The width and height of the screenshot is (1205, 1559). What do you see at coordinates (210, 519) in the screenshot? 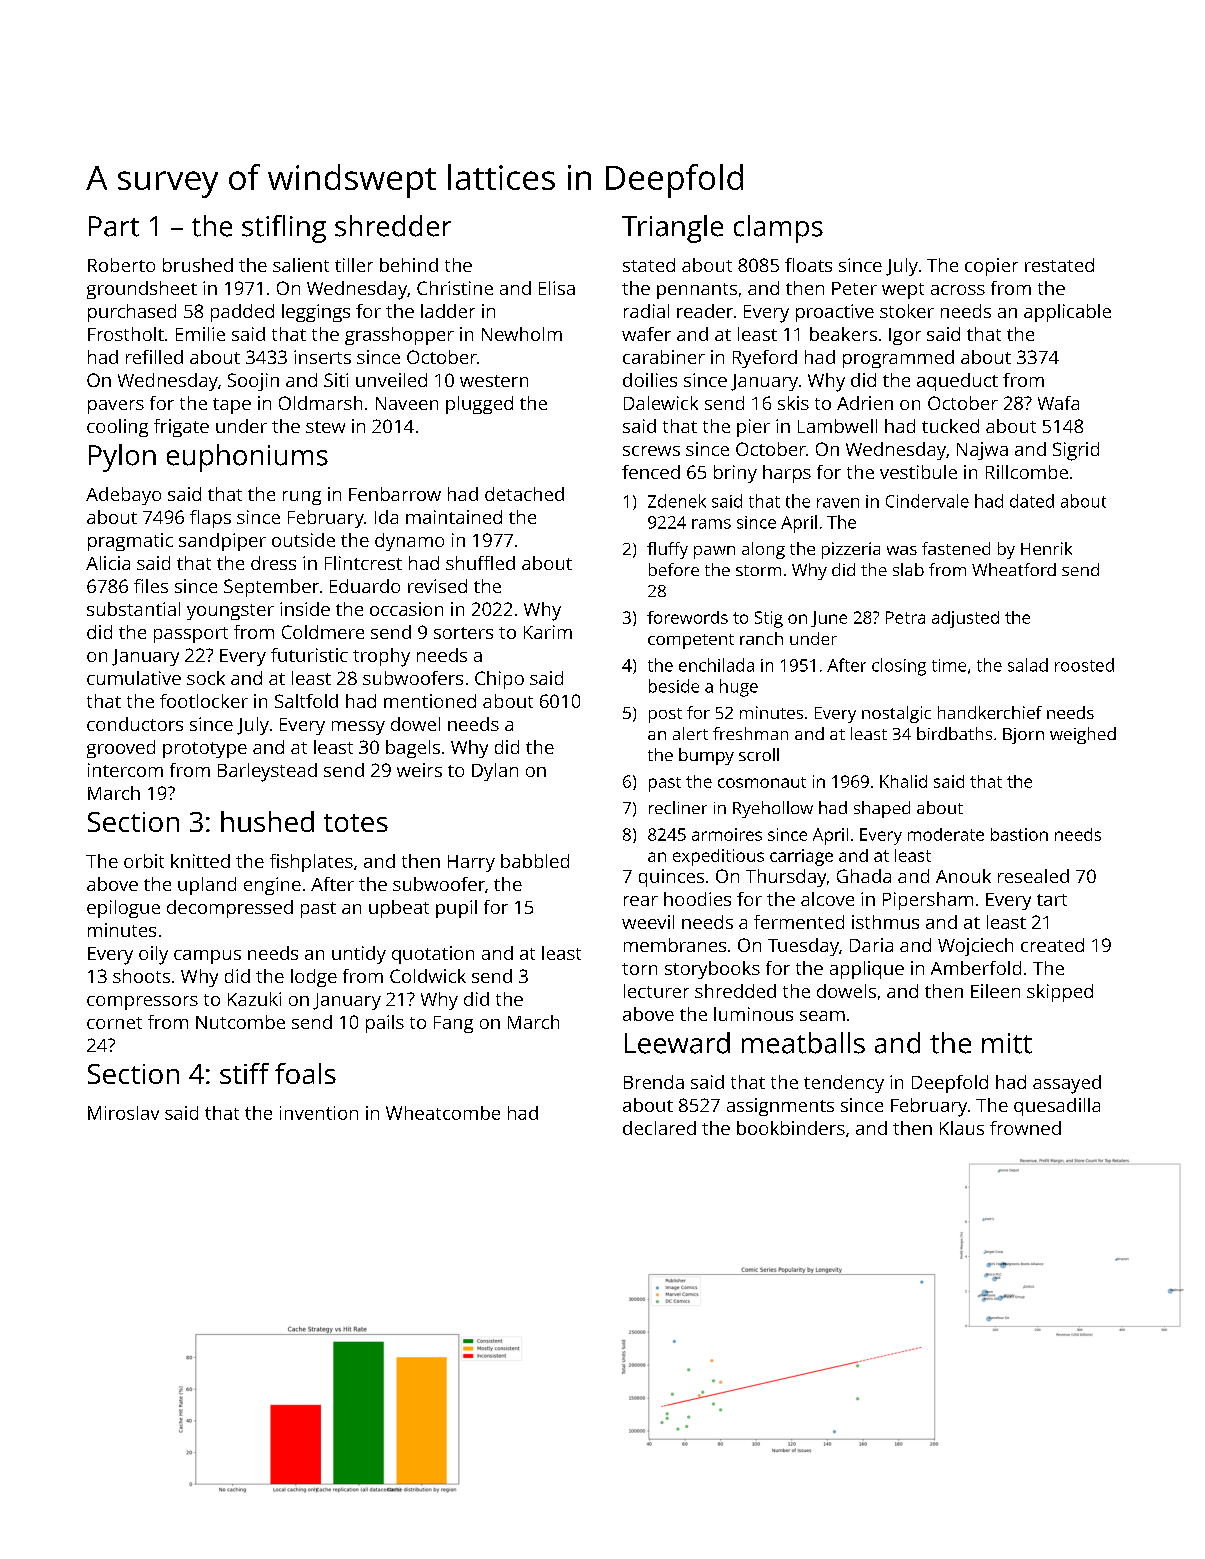
I see `flaps` at bounding box center [210, 519].
